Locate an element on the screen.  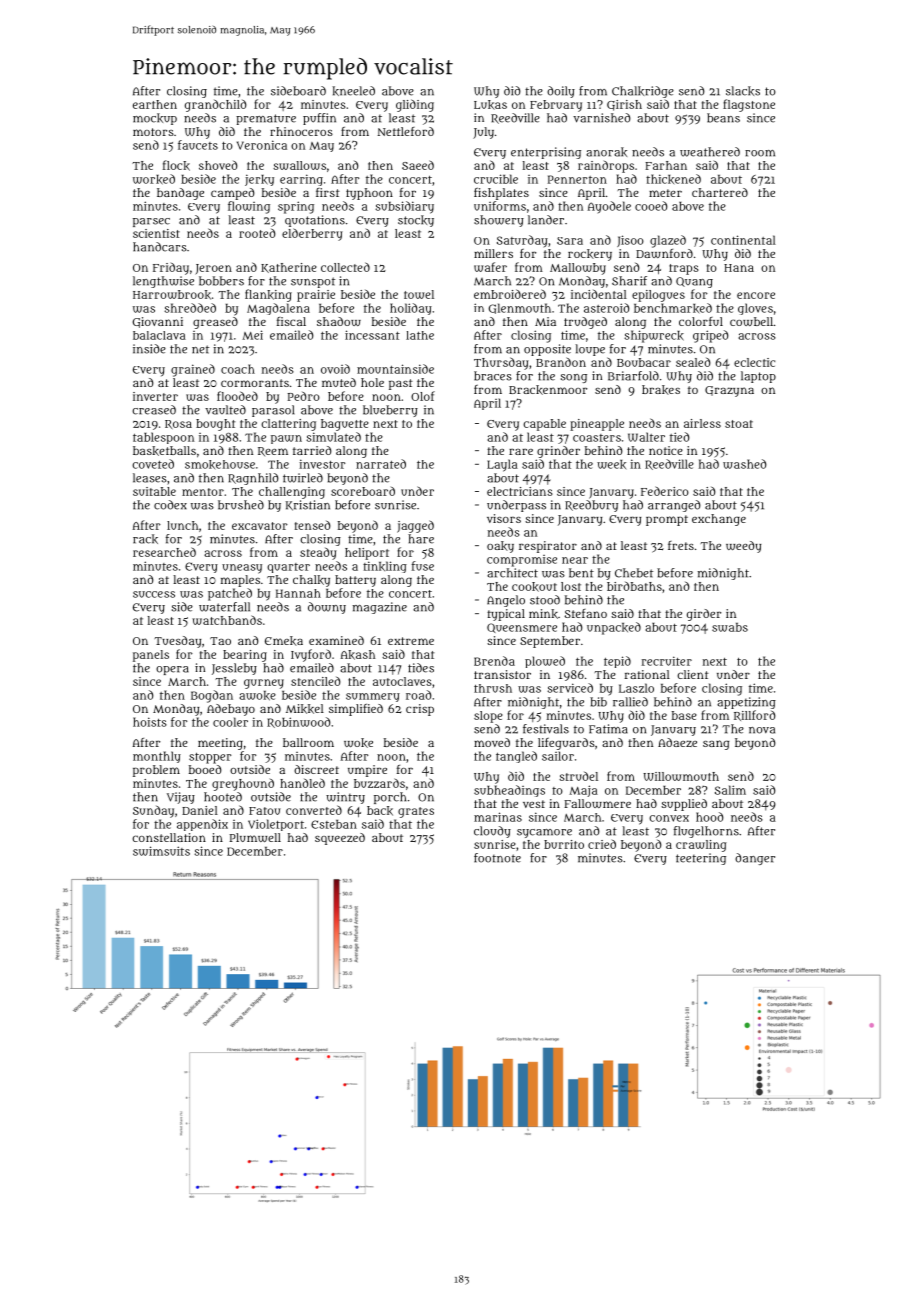
mockup is located at coordinates (155, 119).
